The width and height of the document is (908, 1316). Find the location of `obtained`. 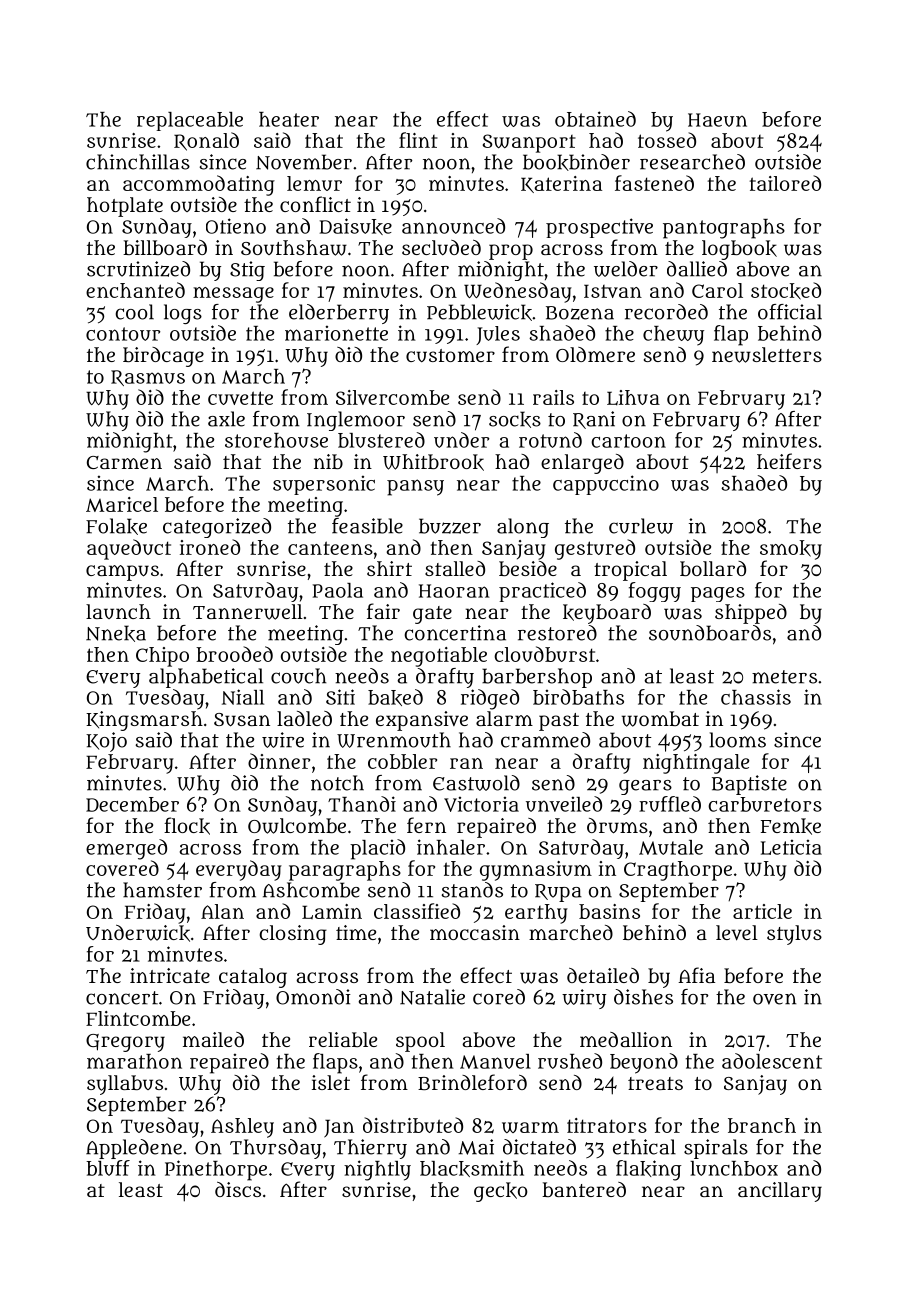

obtained is located at coordinates (595, 119).
